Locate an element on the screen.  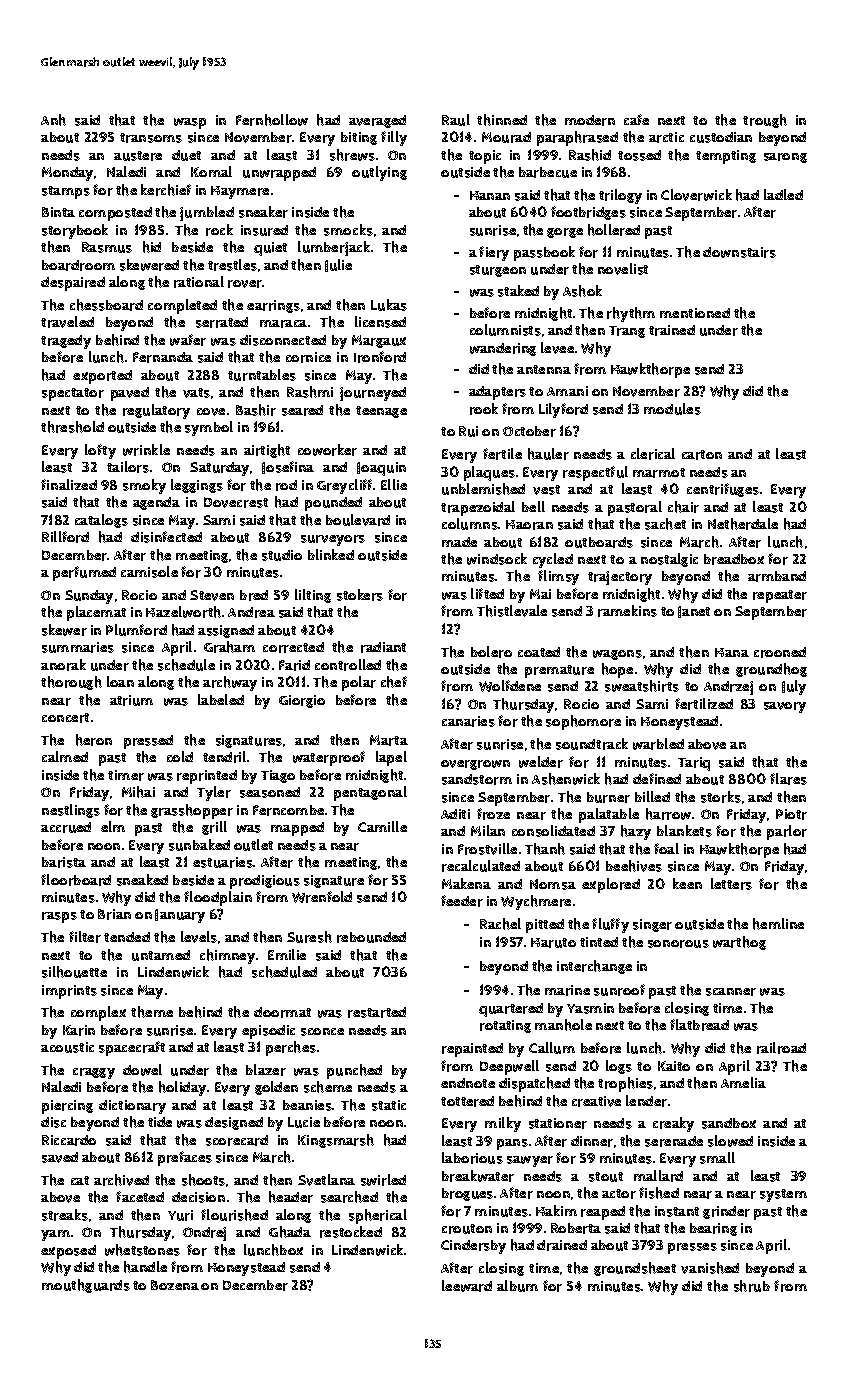
transoms is located at coordinates (151, 138).
